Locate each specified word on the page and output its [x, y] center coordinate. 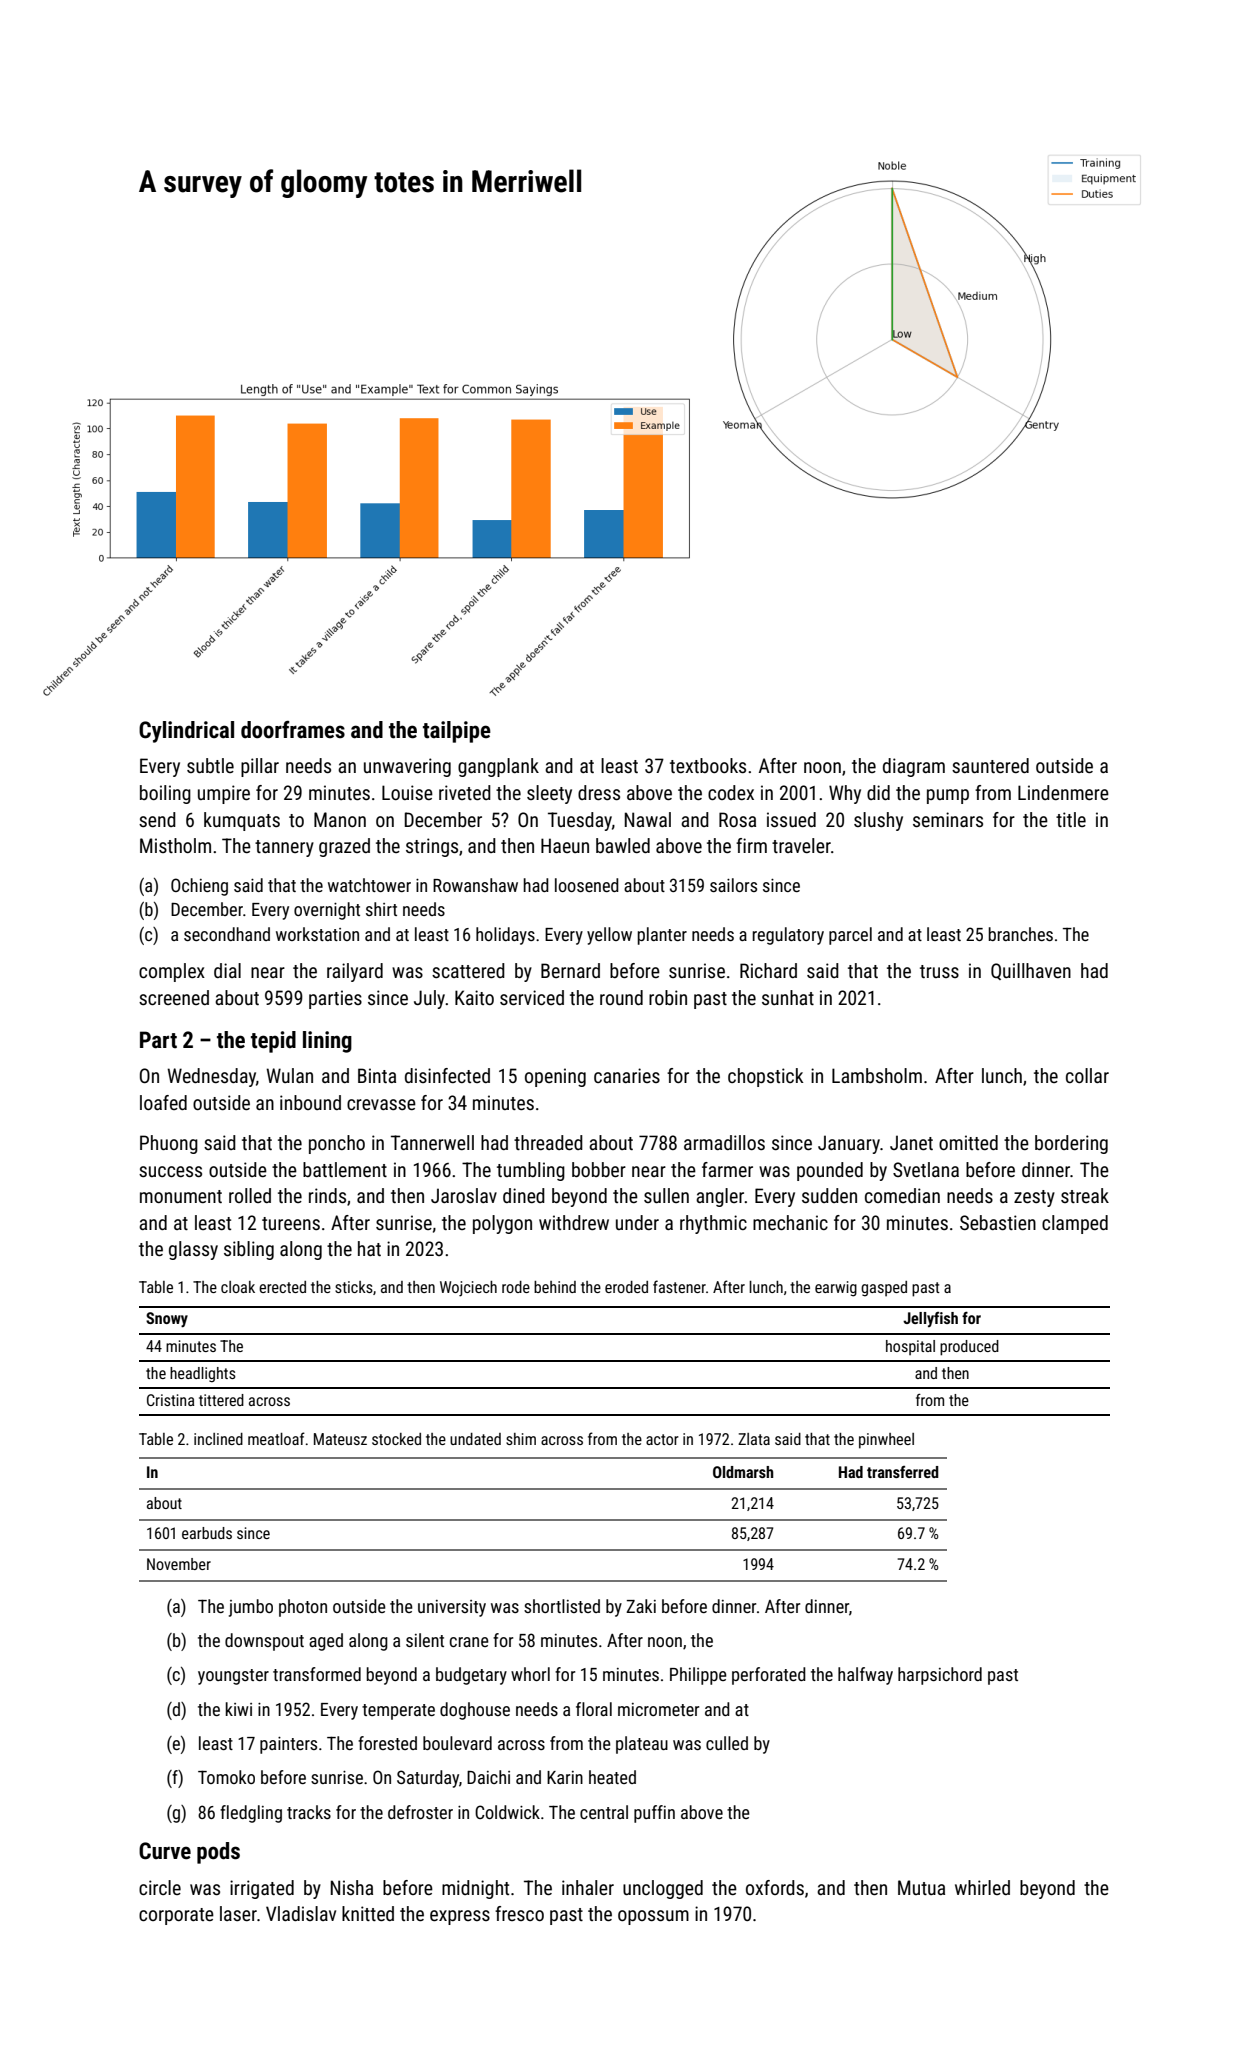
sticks [354, 1287]
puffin [654, 1814]
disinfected [447, 1075]
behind [555, 1287]
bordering [1071, 1144]
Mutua [921, 1887]
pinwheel [886, 1441]
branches [1021, 934]
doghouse [475, 1711]
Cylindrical [186, 732]
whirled [982, 1887]
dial [227, 970]
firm [751, 845]
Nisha [352, 1887]
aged [326, 1642]
